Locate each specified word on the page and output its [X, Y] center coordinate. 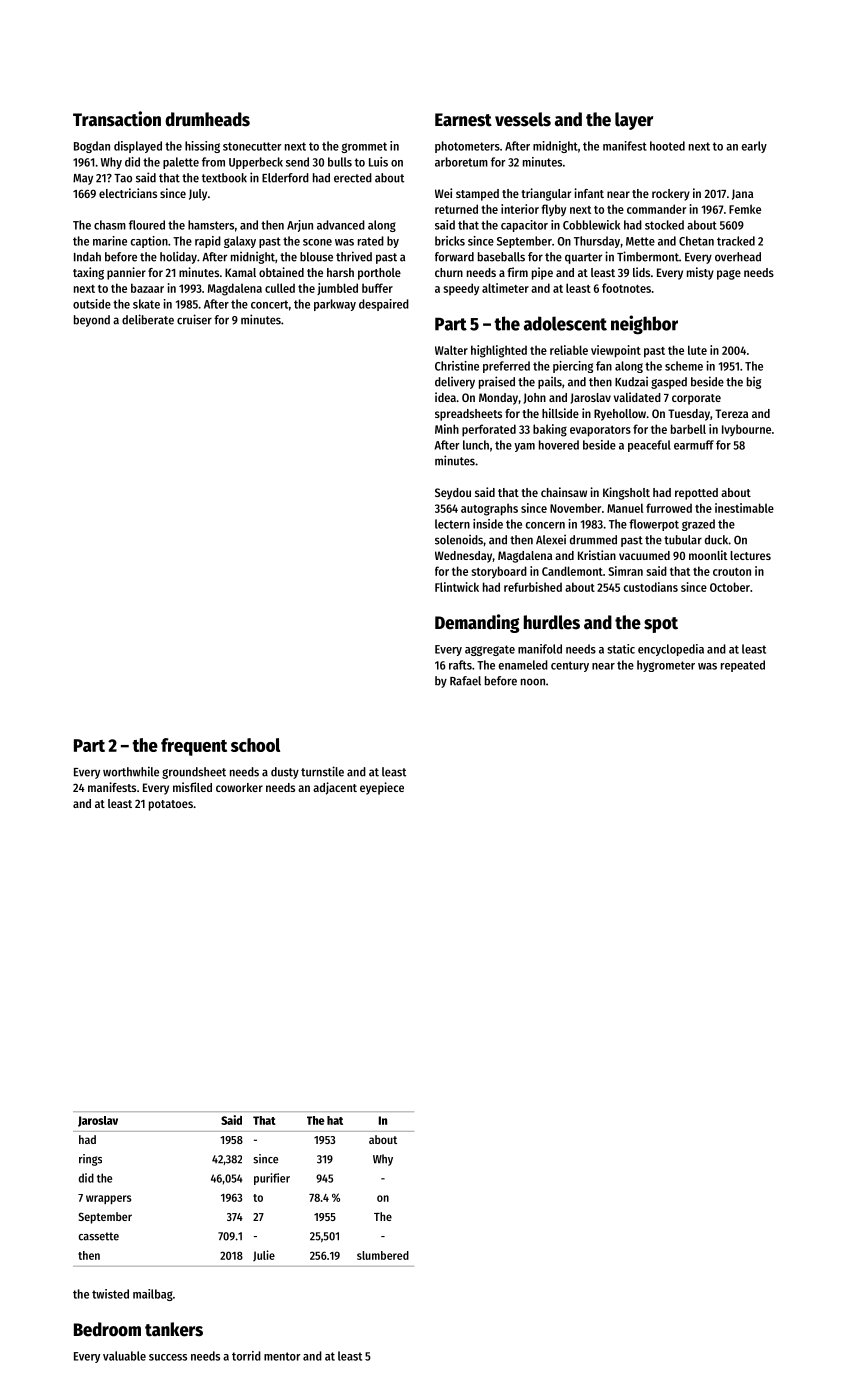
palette [181, 163]
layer [634, 121]
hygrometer [666, 666]
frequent [194, 747]
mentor [282, 1356]
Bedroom [107, 1329]
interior [520, 209]
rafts [460, 665]
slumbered [383, 1255]
